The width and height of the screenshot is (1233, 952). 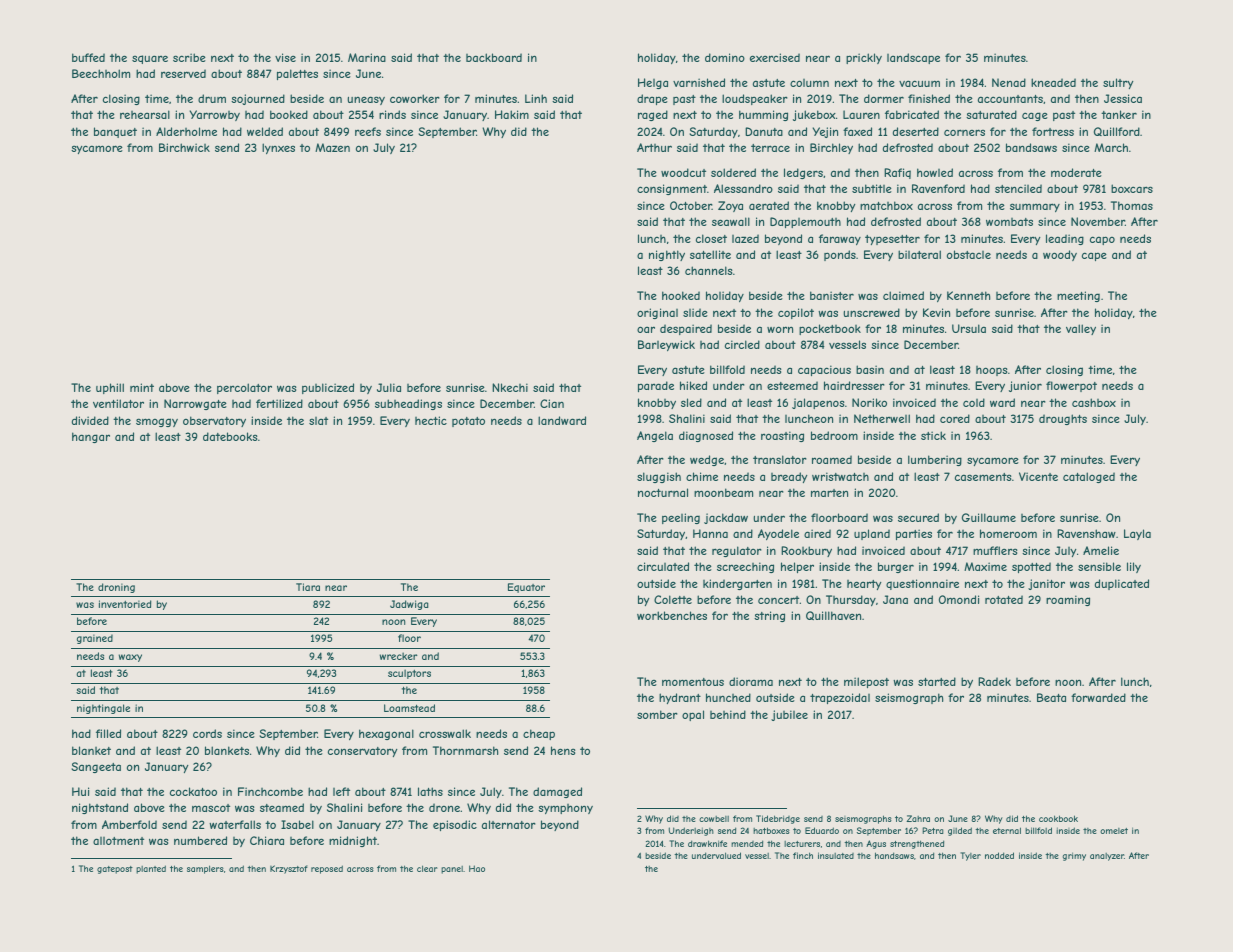 I want to click on Angela, so click(x=655, y=436).
